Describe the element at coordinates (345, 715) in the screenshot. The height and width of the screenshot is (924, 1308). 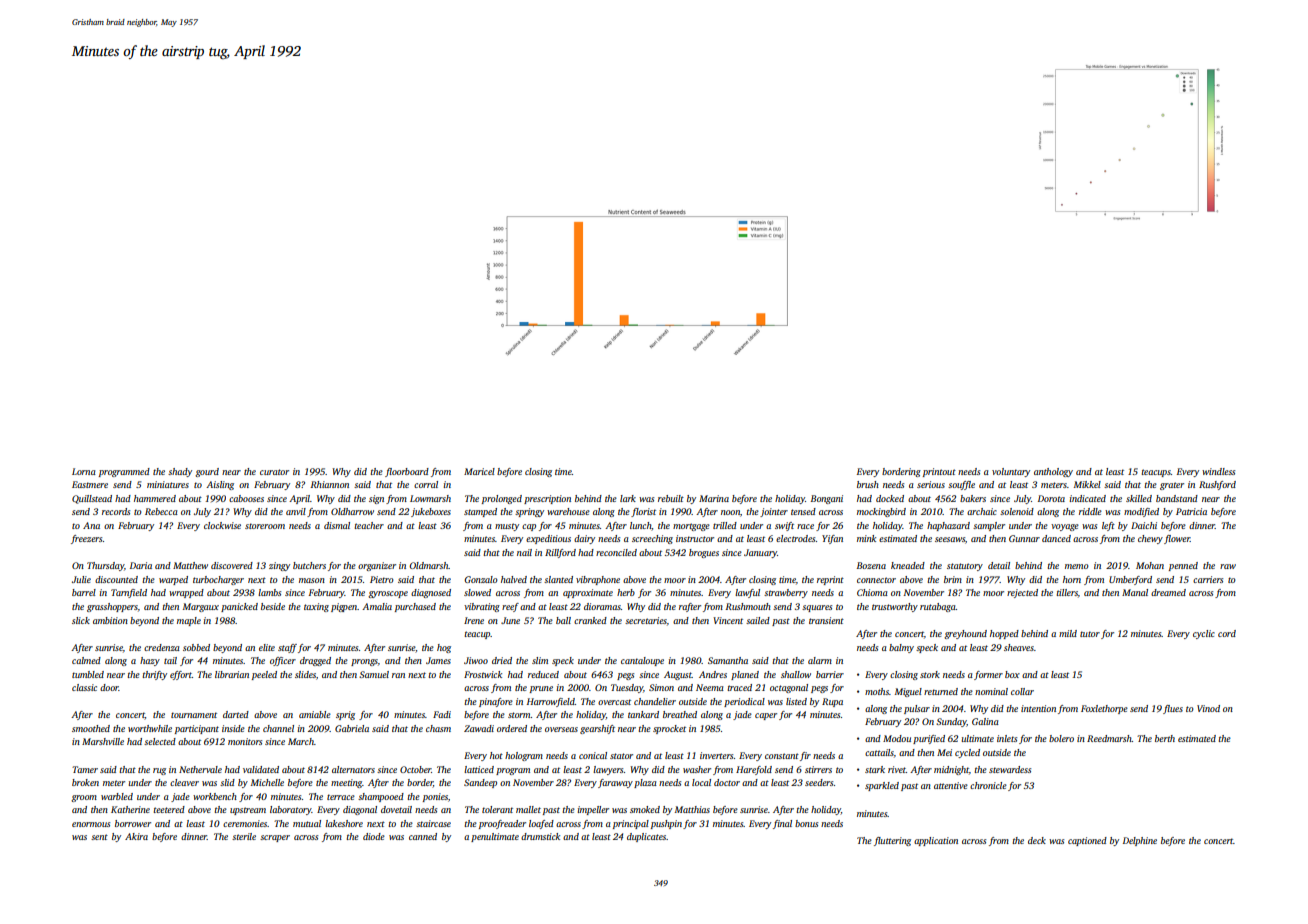
I see `sprig` at that location.
